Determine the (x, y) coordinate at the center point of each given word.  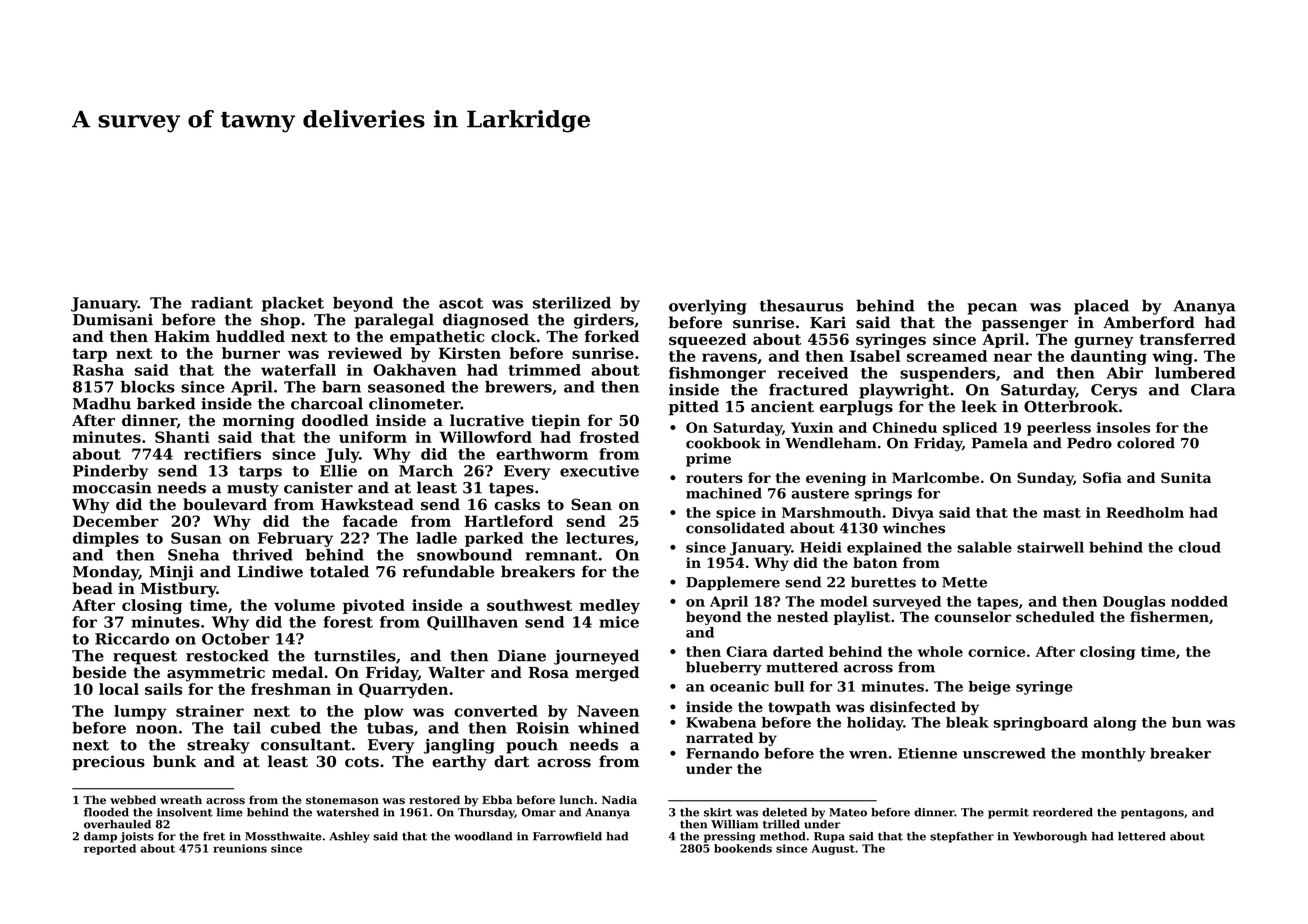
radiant (222, 303)
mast (1062, 513)
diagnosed (486, 321)
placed (1101, 307)
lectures (600, 538)
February (295, 539)
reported (110, 849)
